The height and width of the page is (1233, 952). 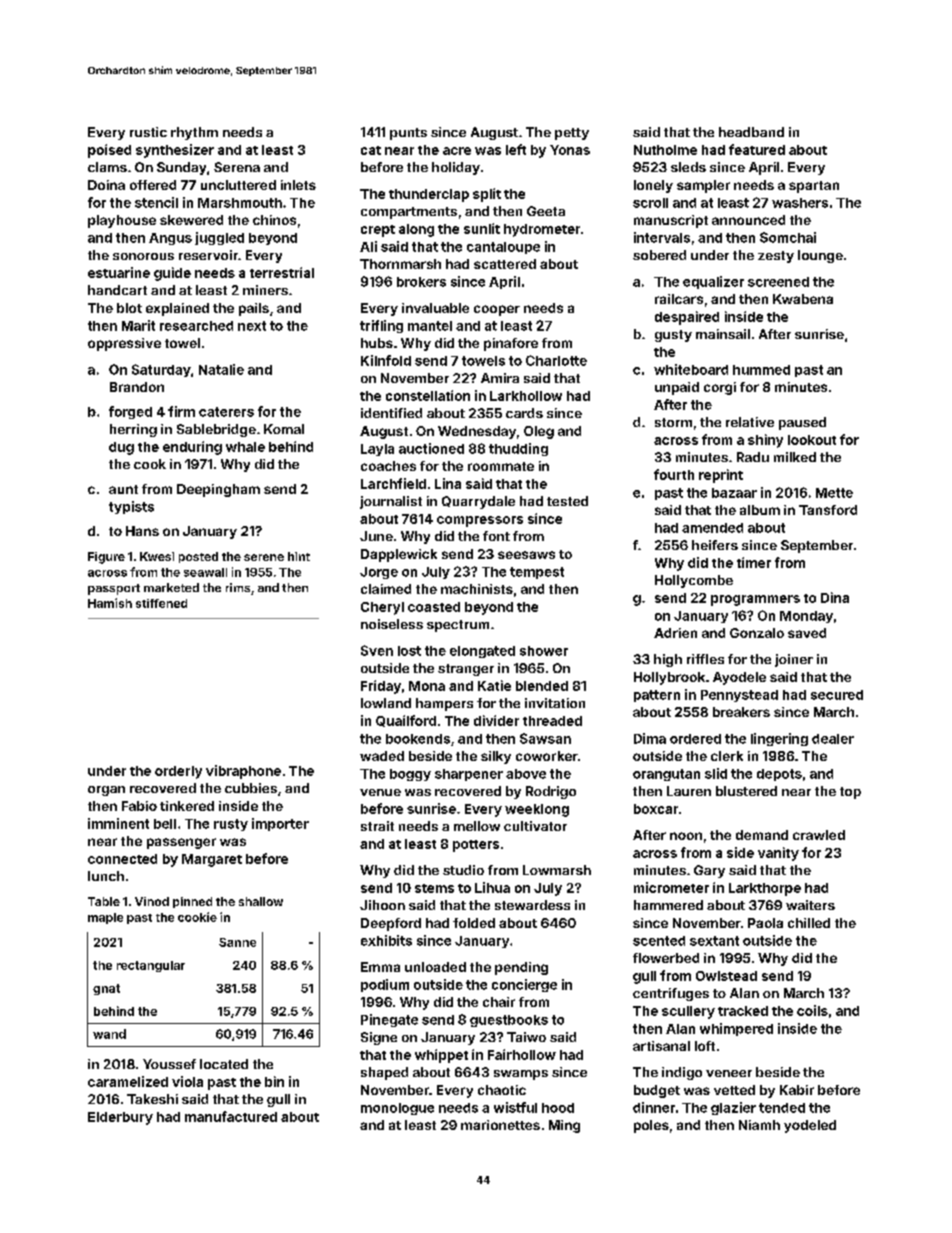 I want to click on next, so click(x=252, y=326).
